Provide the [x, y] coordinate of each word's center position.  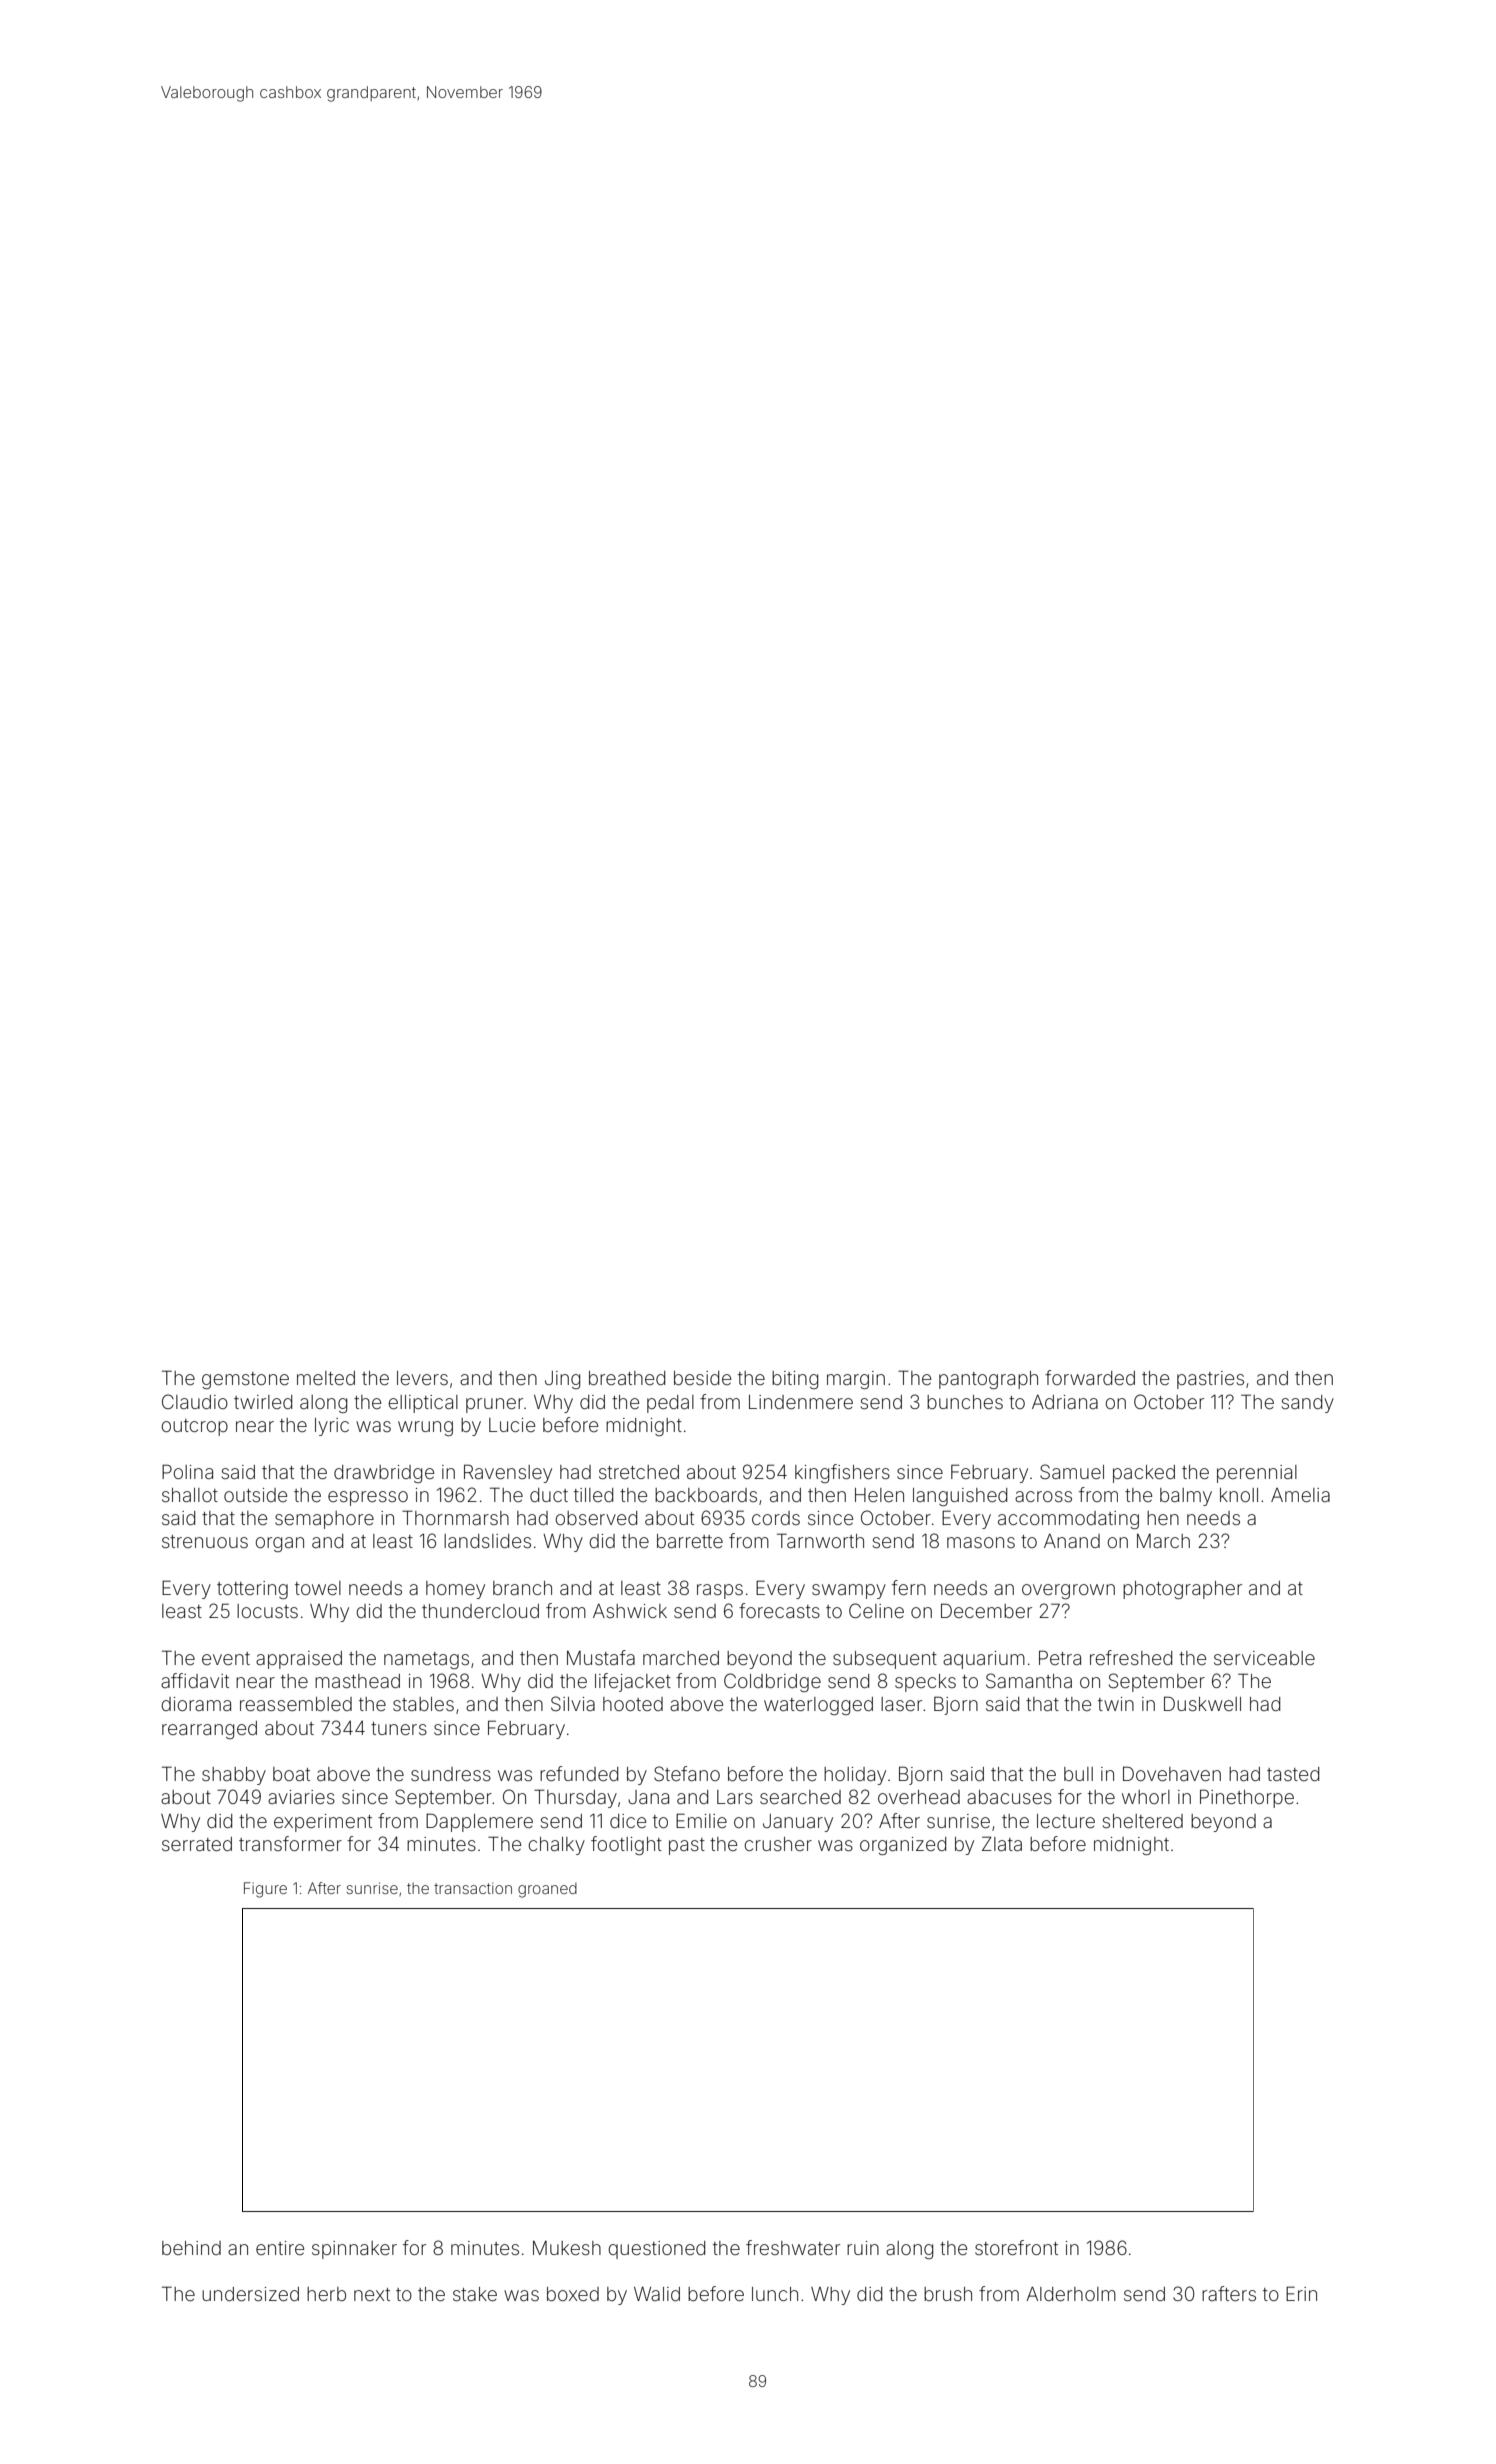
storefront [1016, 2247]
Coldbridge [772, 1682]
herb [326, 2294]
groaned [547, 1890]
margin [856, 1380]
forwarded [1090, 1377]
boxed [573, 2294]
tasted [1293, 1774]
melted [326, 1378]
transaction [473, 1888]
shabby [234, 1776]
